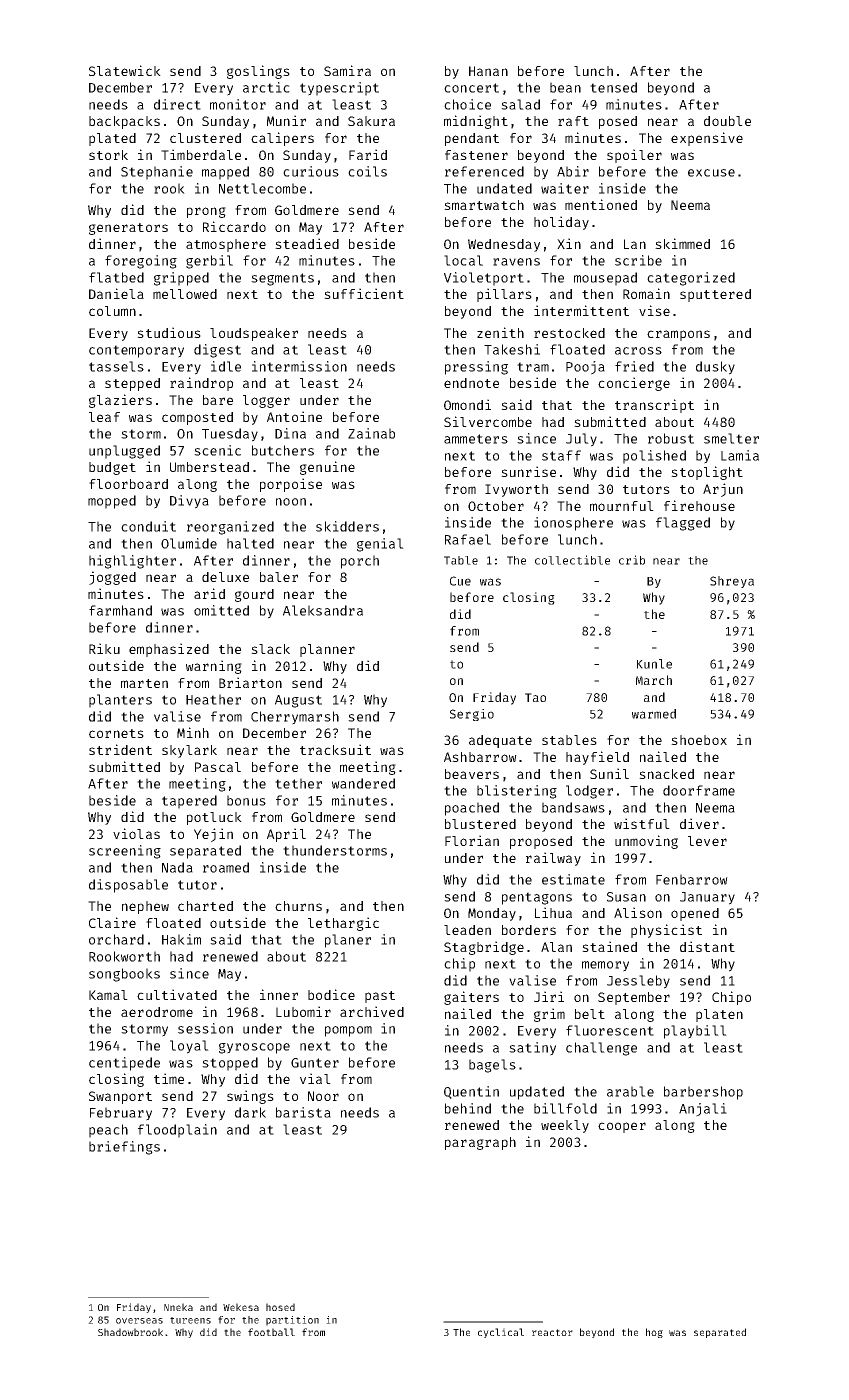  What do you see at coordinates (112, 468) in the page?
I see `budget` at bounding box center [112, 468].
